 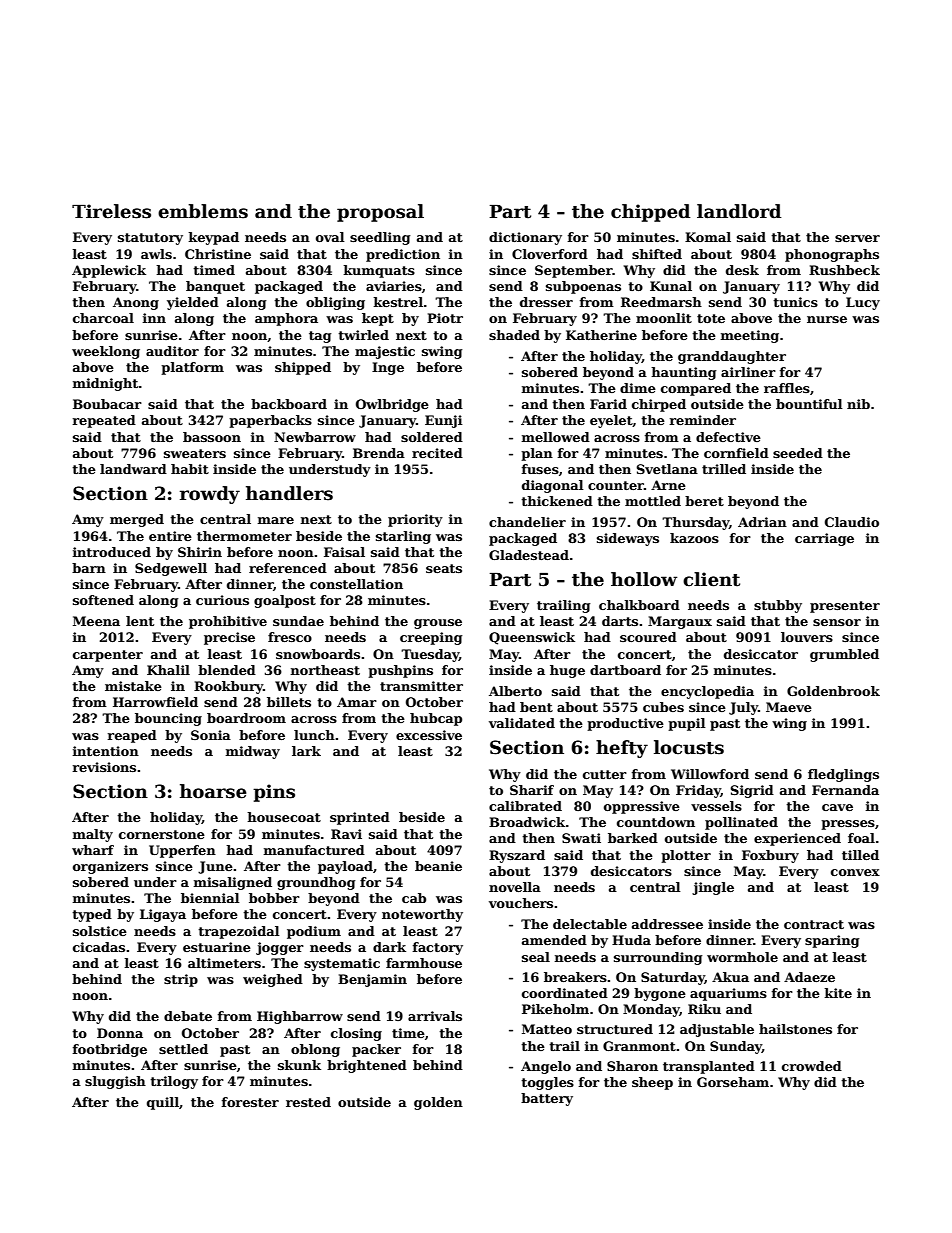 What do you see at coordinates (514, 335) in the screenshot?
I see `shaded` at bounding box center [514, 335].
